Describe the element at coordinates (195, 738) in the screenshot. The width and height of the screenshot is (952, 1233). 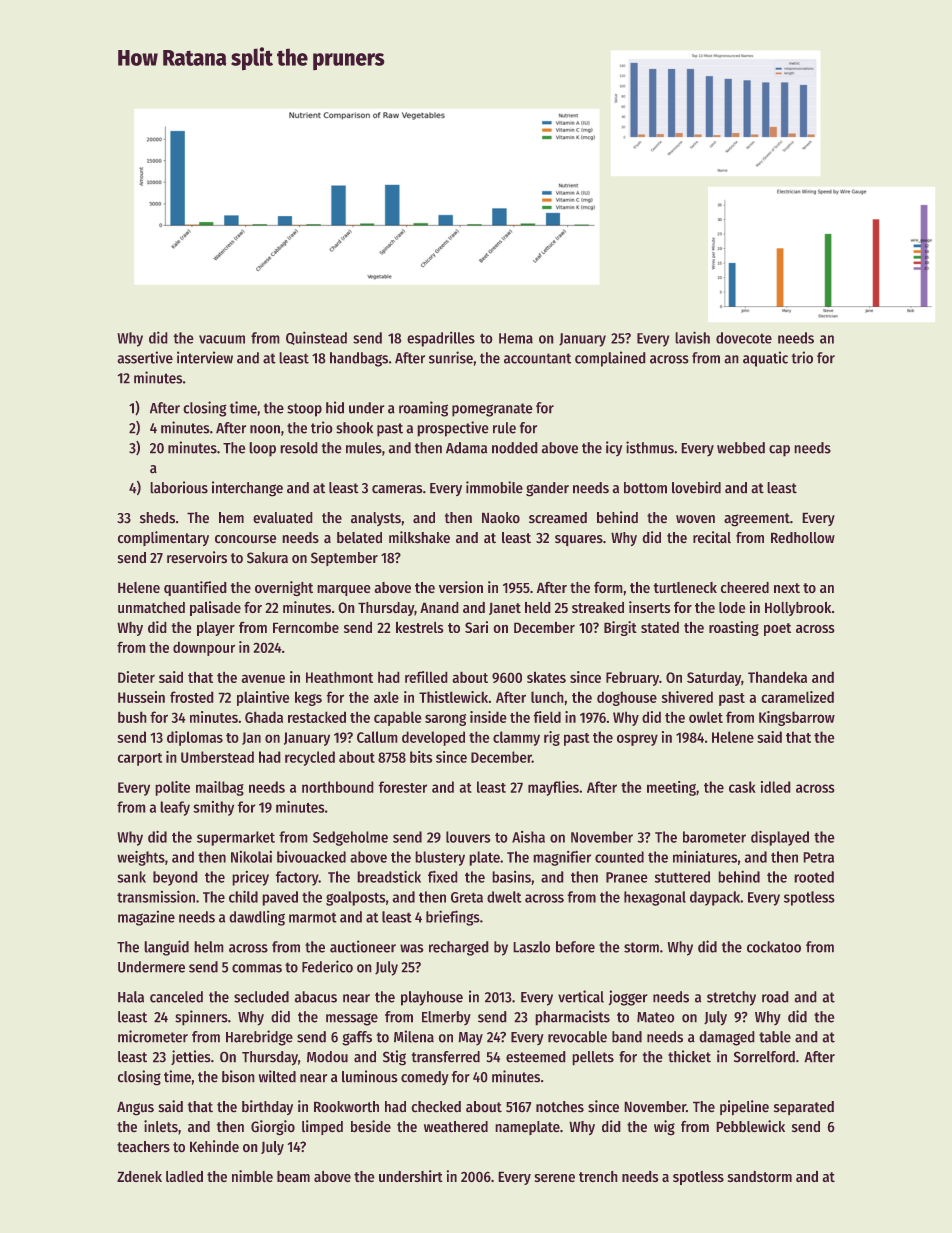
I see `diplomas` at that location.
